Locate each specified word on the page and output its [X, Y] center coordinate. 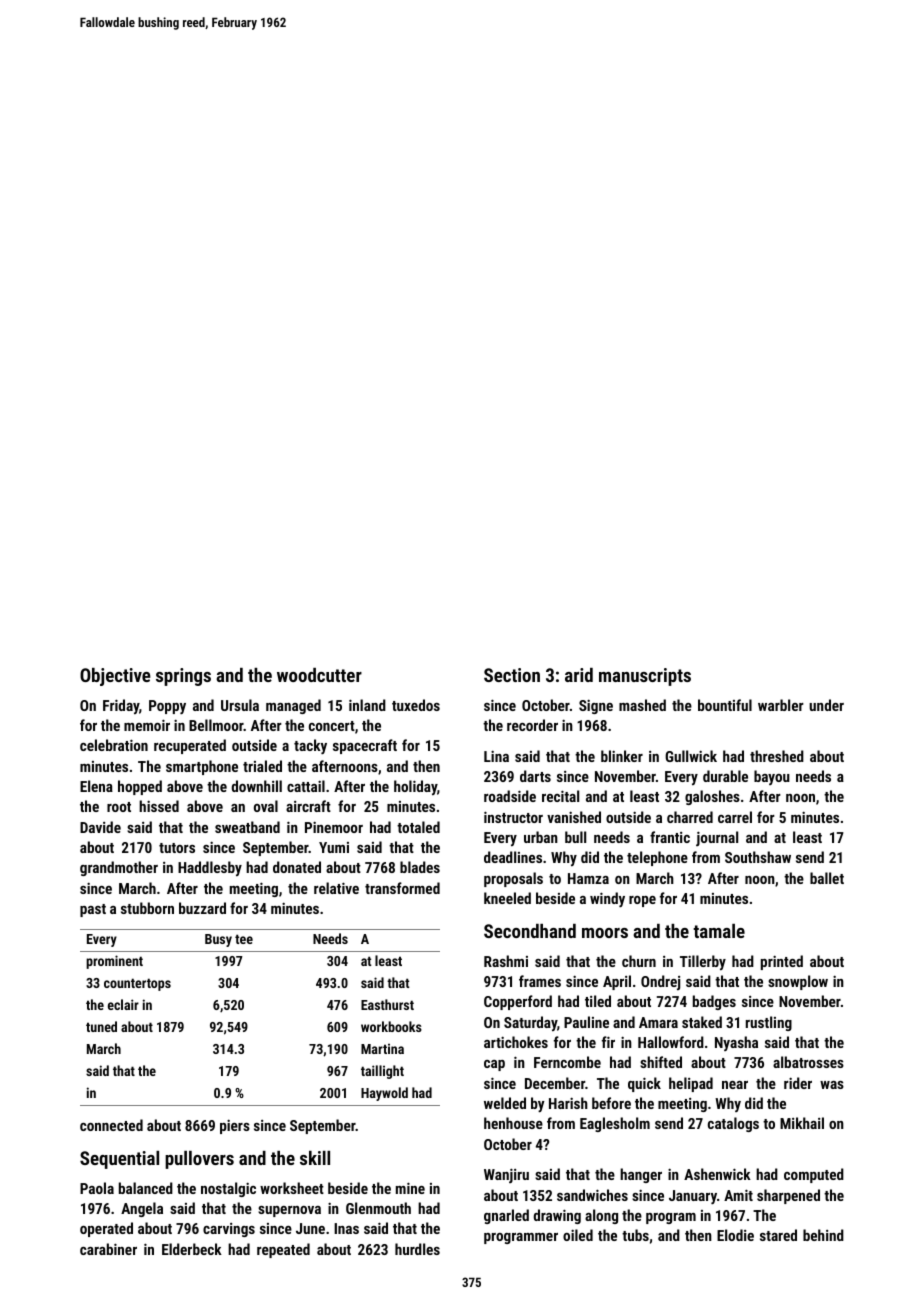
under [826, 705]
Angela [142, 1209]
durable [725, 776]
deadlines [513, 857]
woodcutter [319, 675]
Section [512, 675]
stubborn [147, 908]
